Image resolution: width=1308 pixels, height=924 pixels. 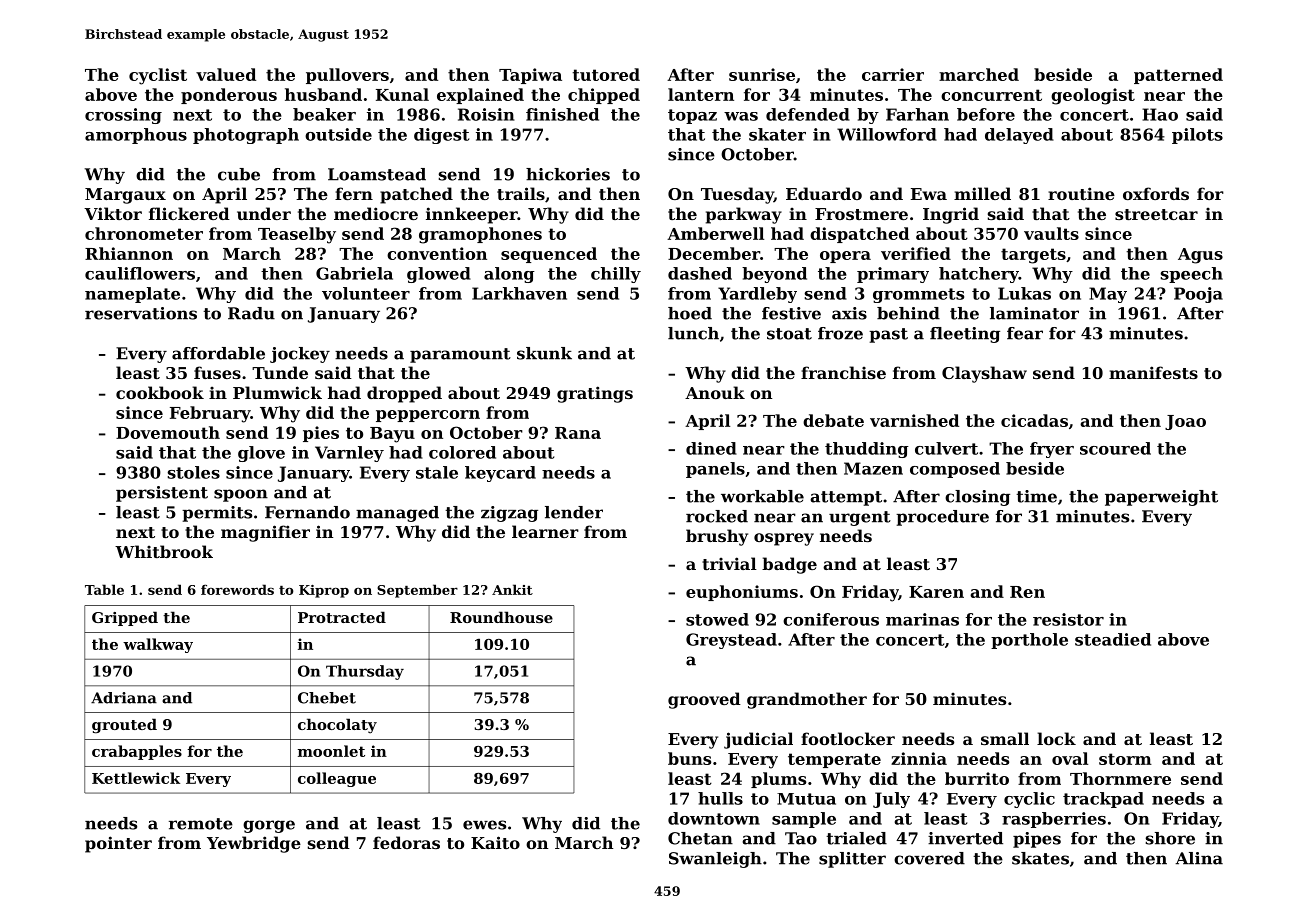 I want to click on managed, so click(x=397, y=514).
